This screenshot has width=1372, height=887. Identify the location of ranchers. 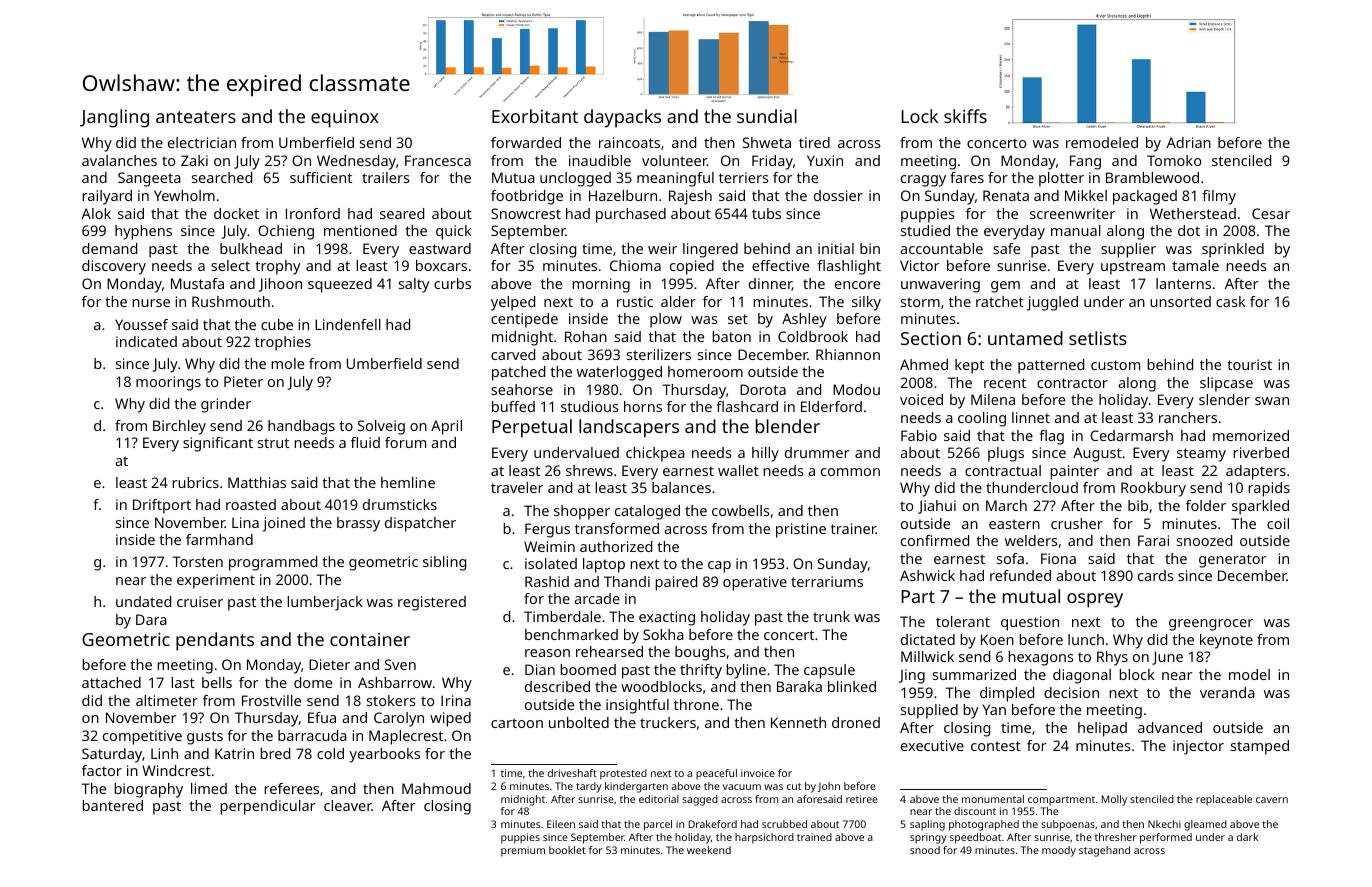
(1188, 417).
